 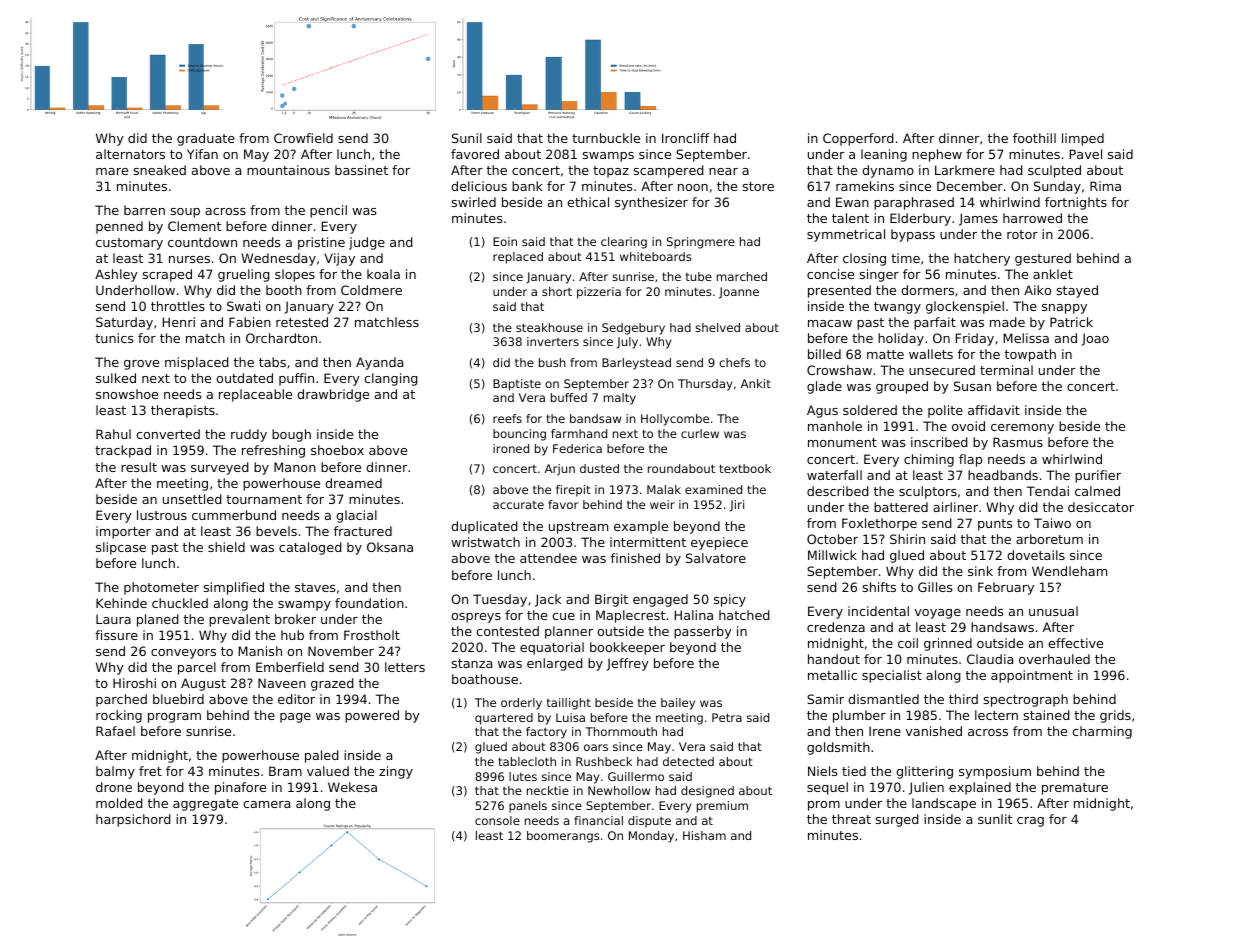 I want to click on tube, so click(x=699, y=276).
